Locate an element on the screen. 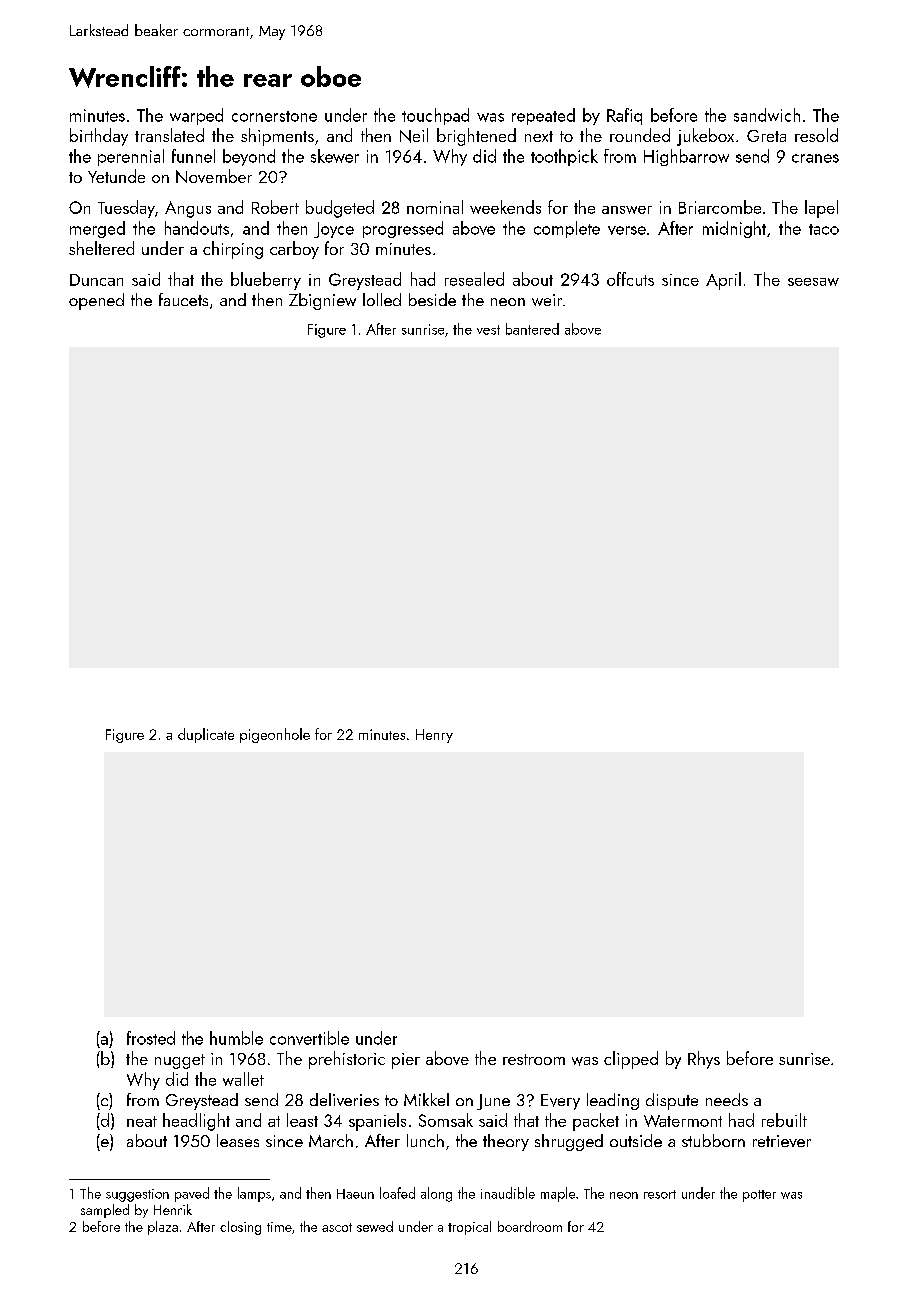 Image resolution: width=908 pixels, height=1316 pixels. pigeonhole is located at coordinates (275, 735).
